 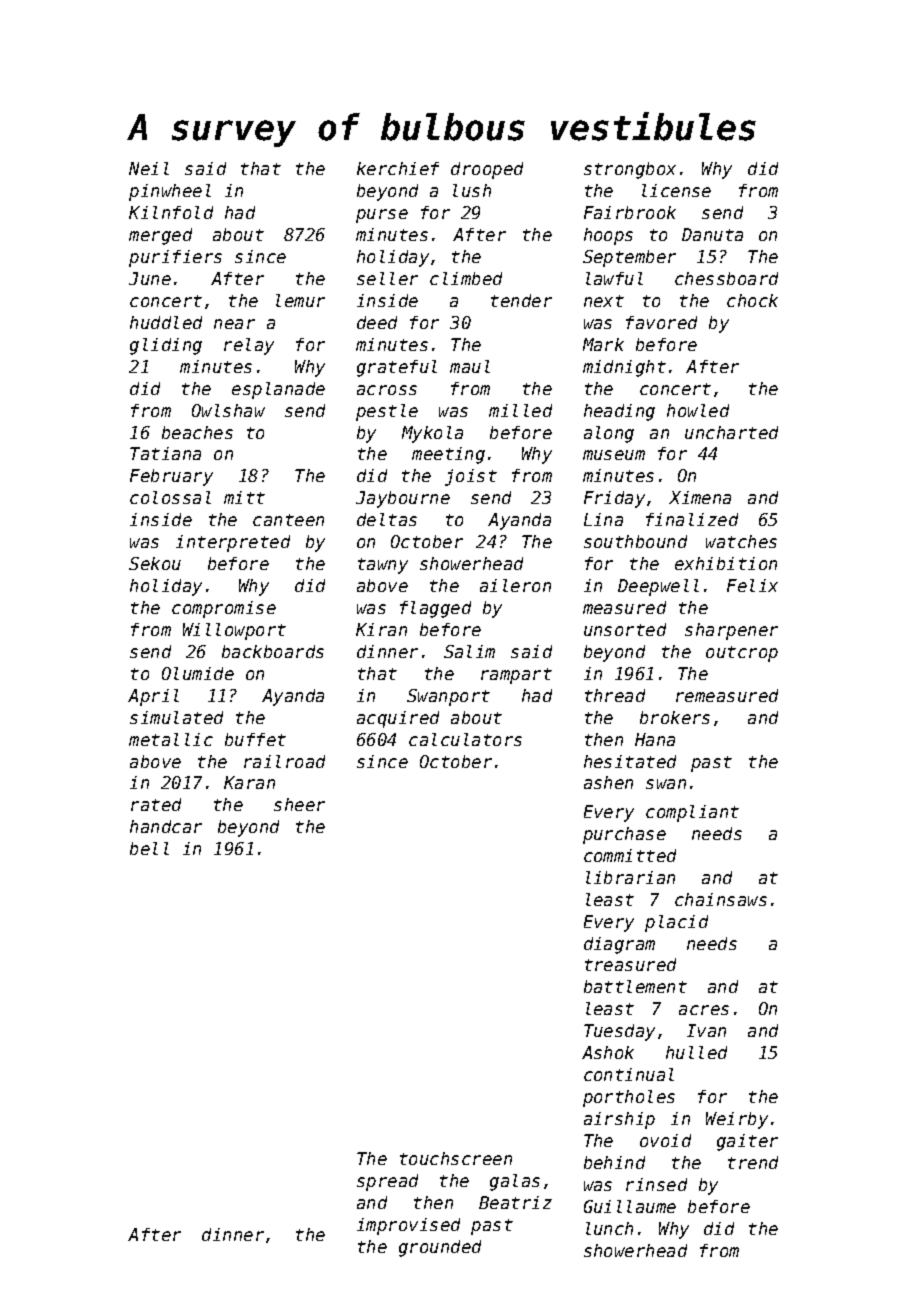 What do you see at coordinates (166, 826) in the screenshot?
I see `handcar` at bounding box center [166, 826].
